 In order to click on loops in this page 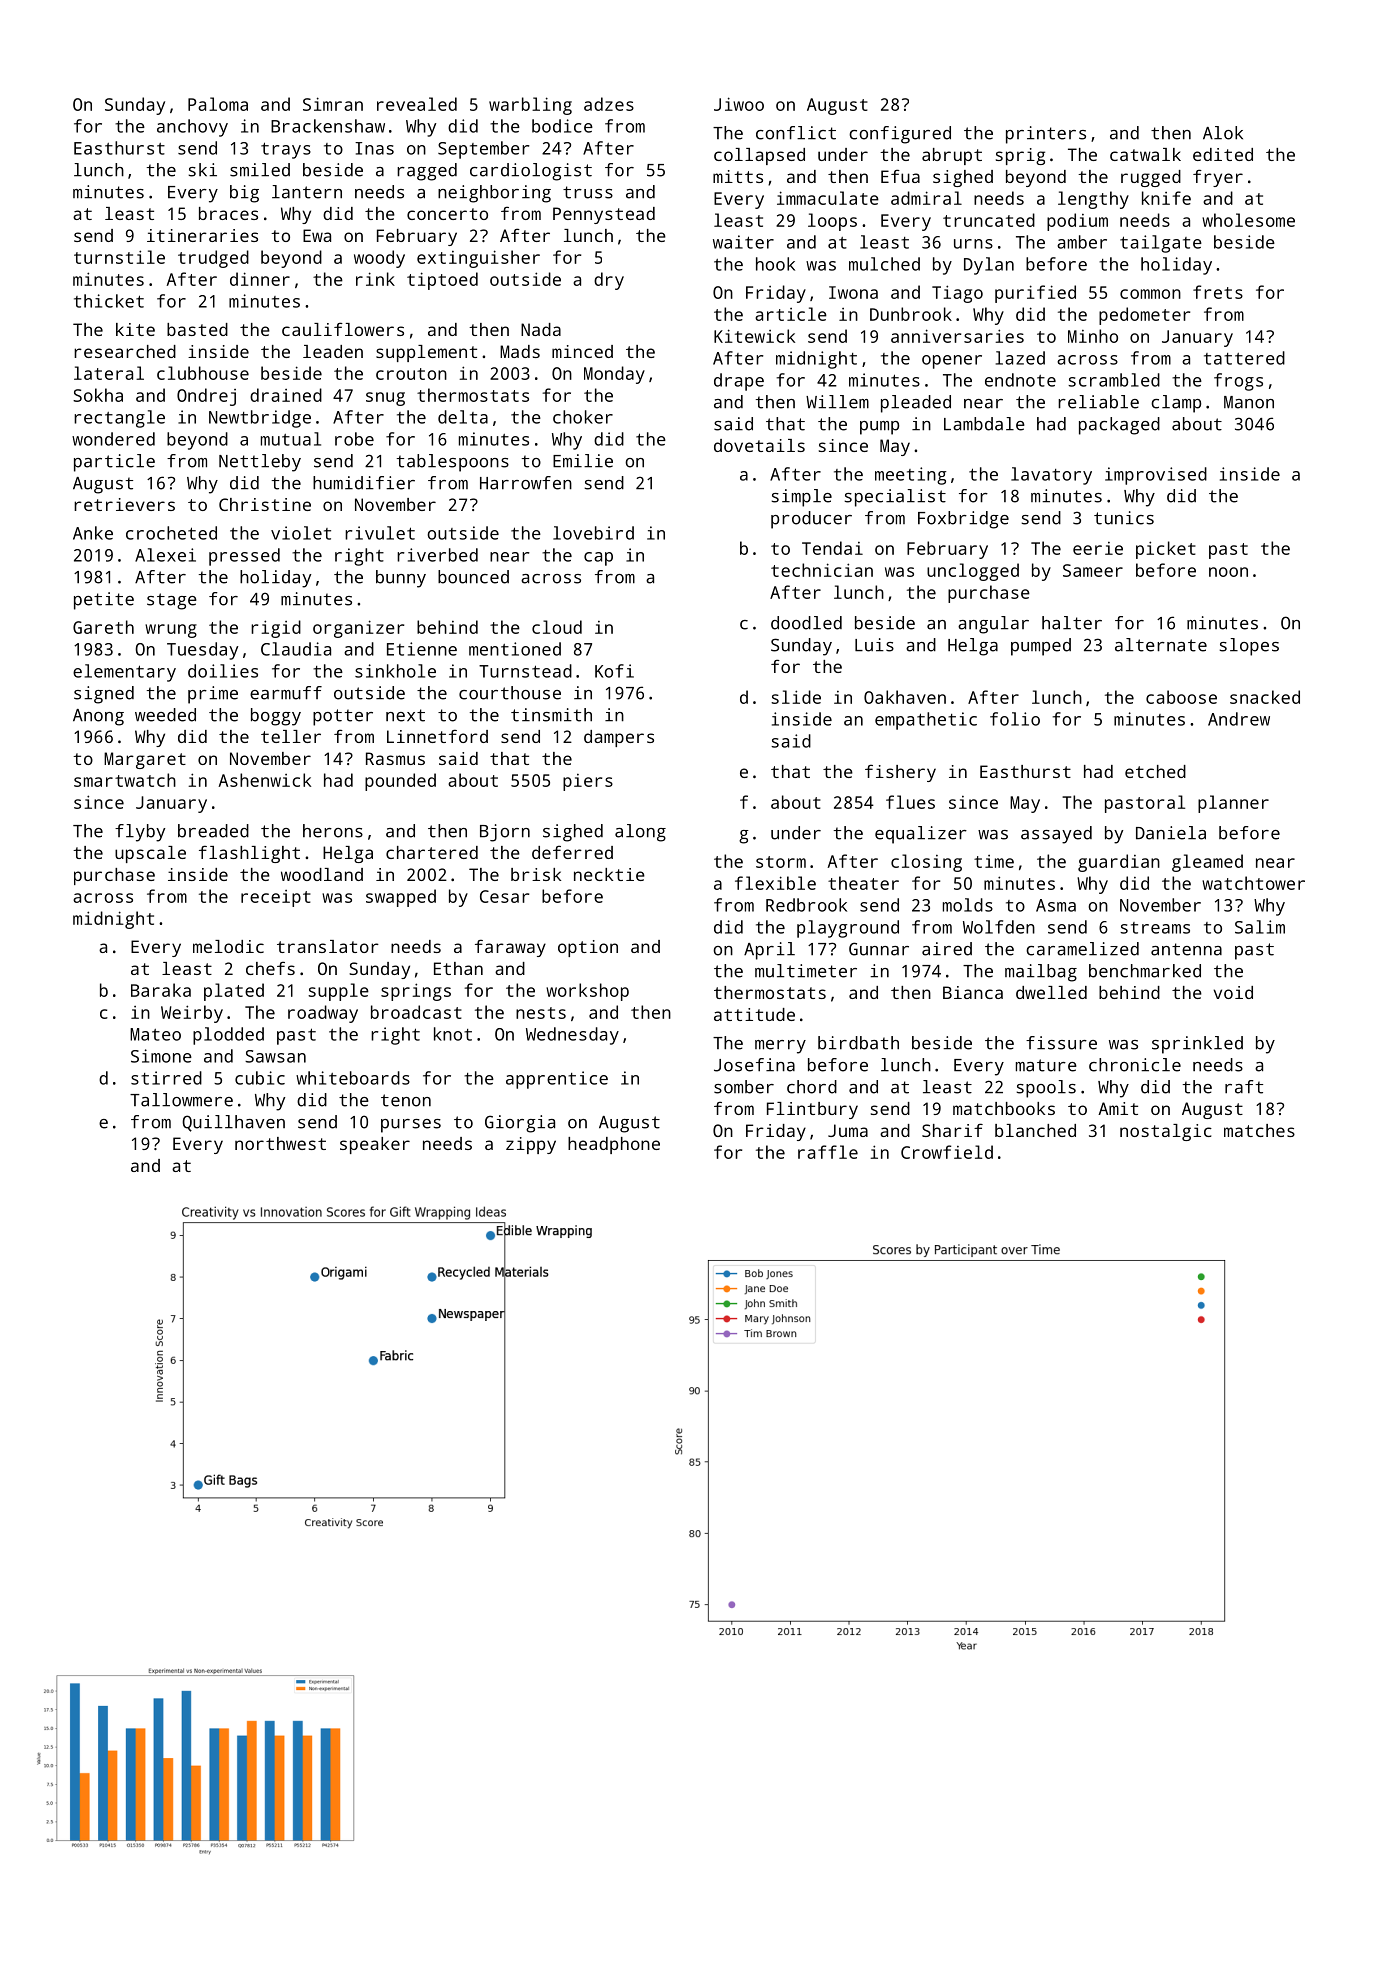, I will do `click(832, 222)`.
